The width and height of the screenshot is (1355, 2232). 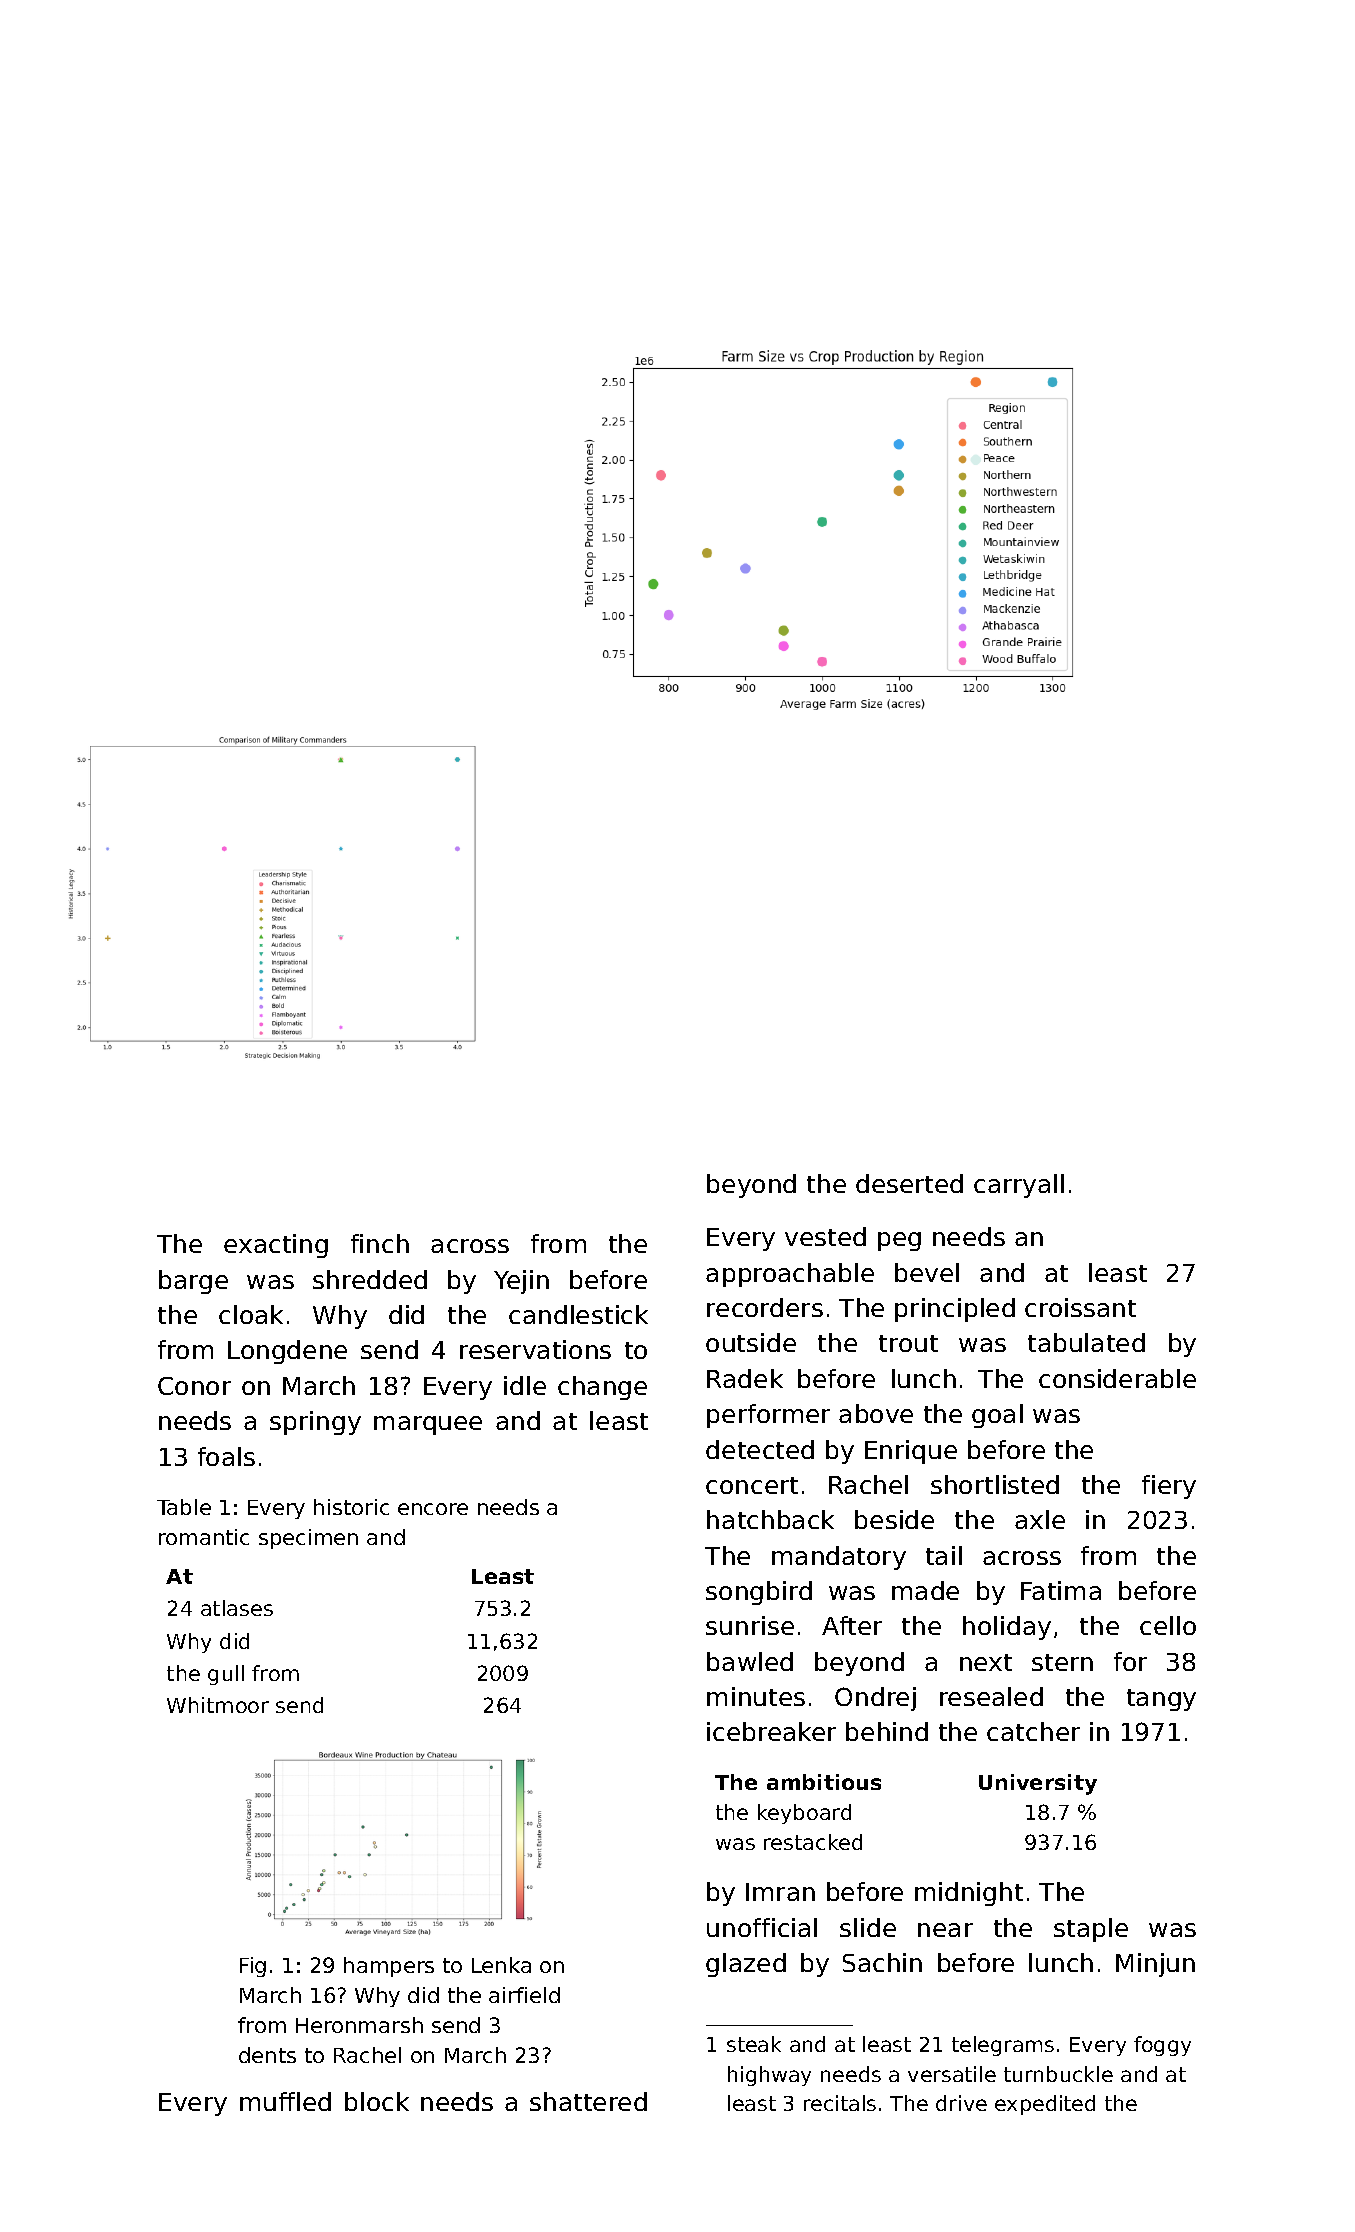 I want to click on atlases, so click(x=237, y=1608).
